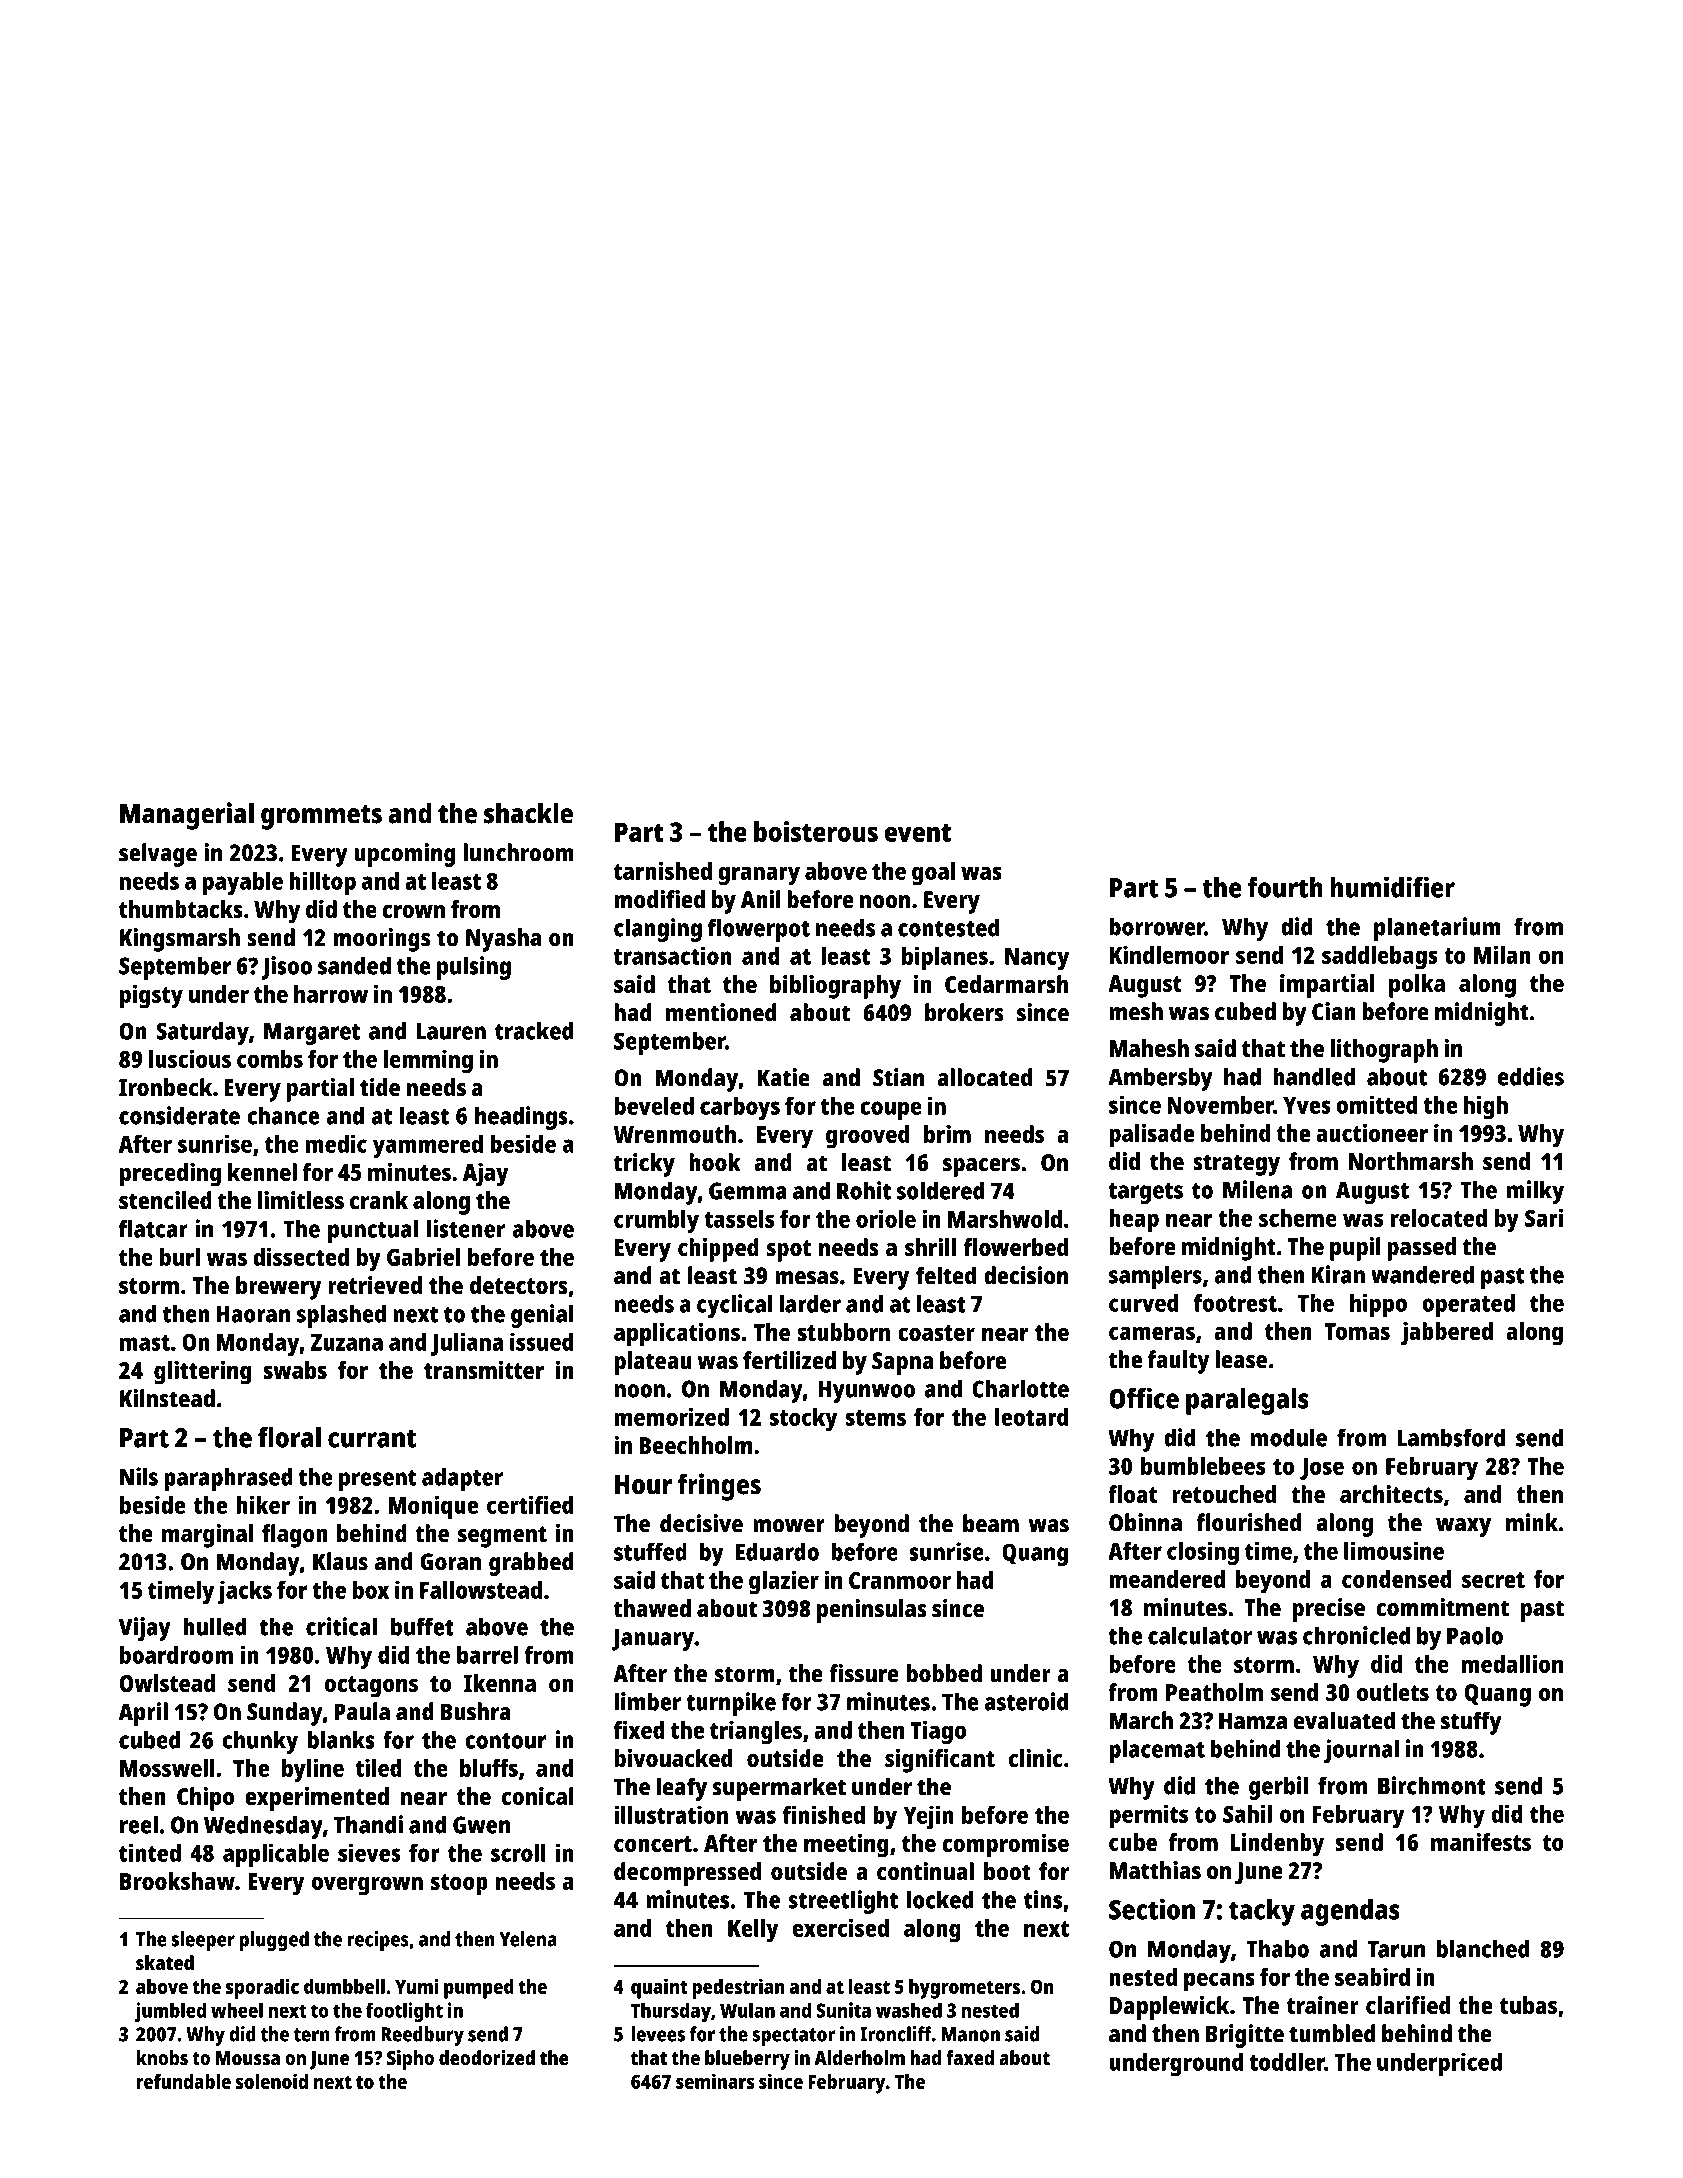 The image size is (1683, 2178). What do you see at coordinates (263, 1827) in the document?
I see `Wednesday` at bounding box center [263, 1827].
